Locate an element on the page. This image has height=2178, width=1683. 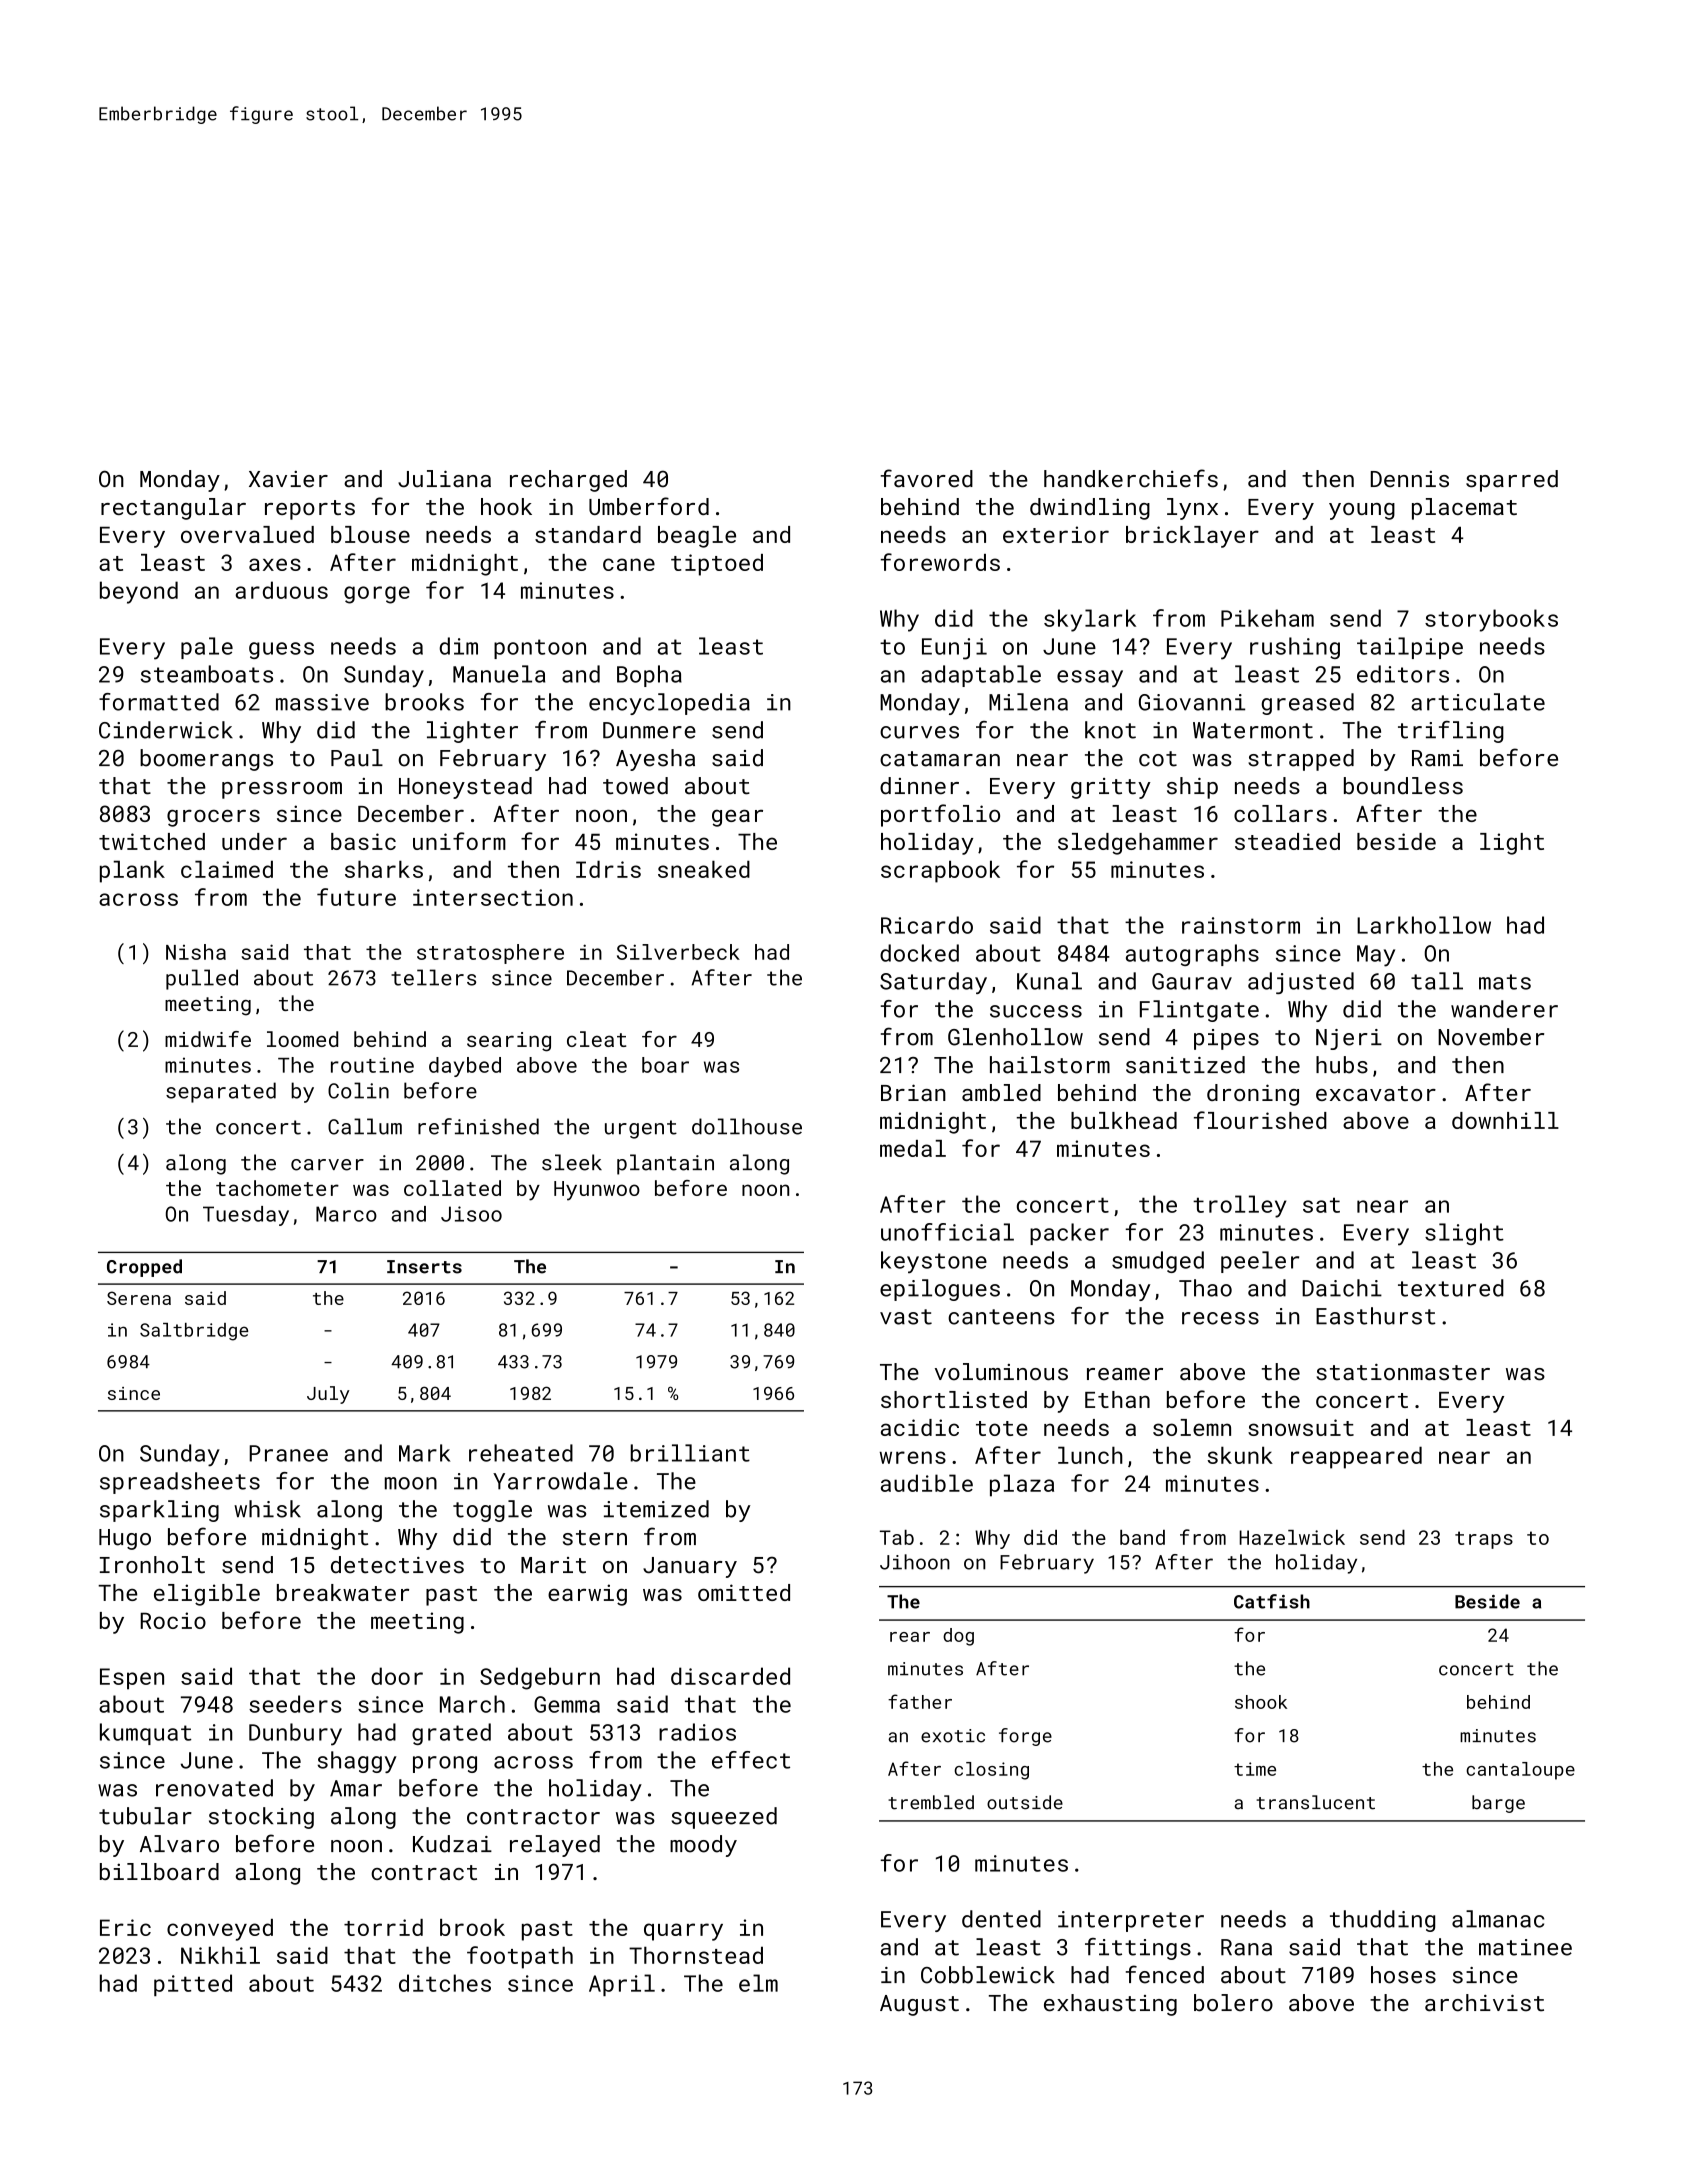
Cropped is located at coordinates (144, 1268).
